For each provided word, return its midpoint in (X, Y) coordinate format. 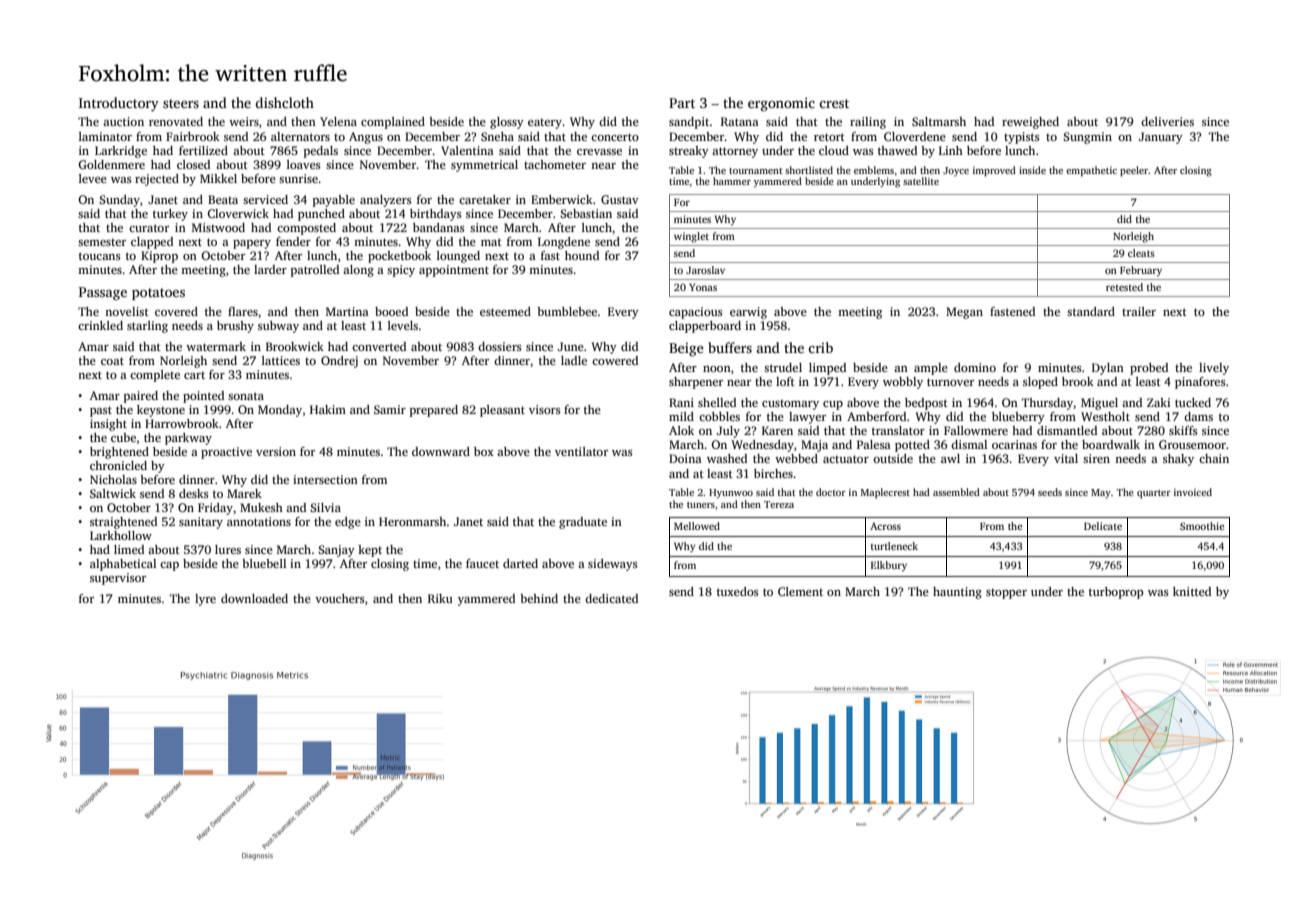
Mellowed (697, 526)
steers (181, 103)
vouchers (339, 598)
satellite (921, 181)
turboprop (1116, 593)
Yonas (703, 287)
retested (1124, 287)
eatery (545, 124)
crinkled (100, 325)
